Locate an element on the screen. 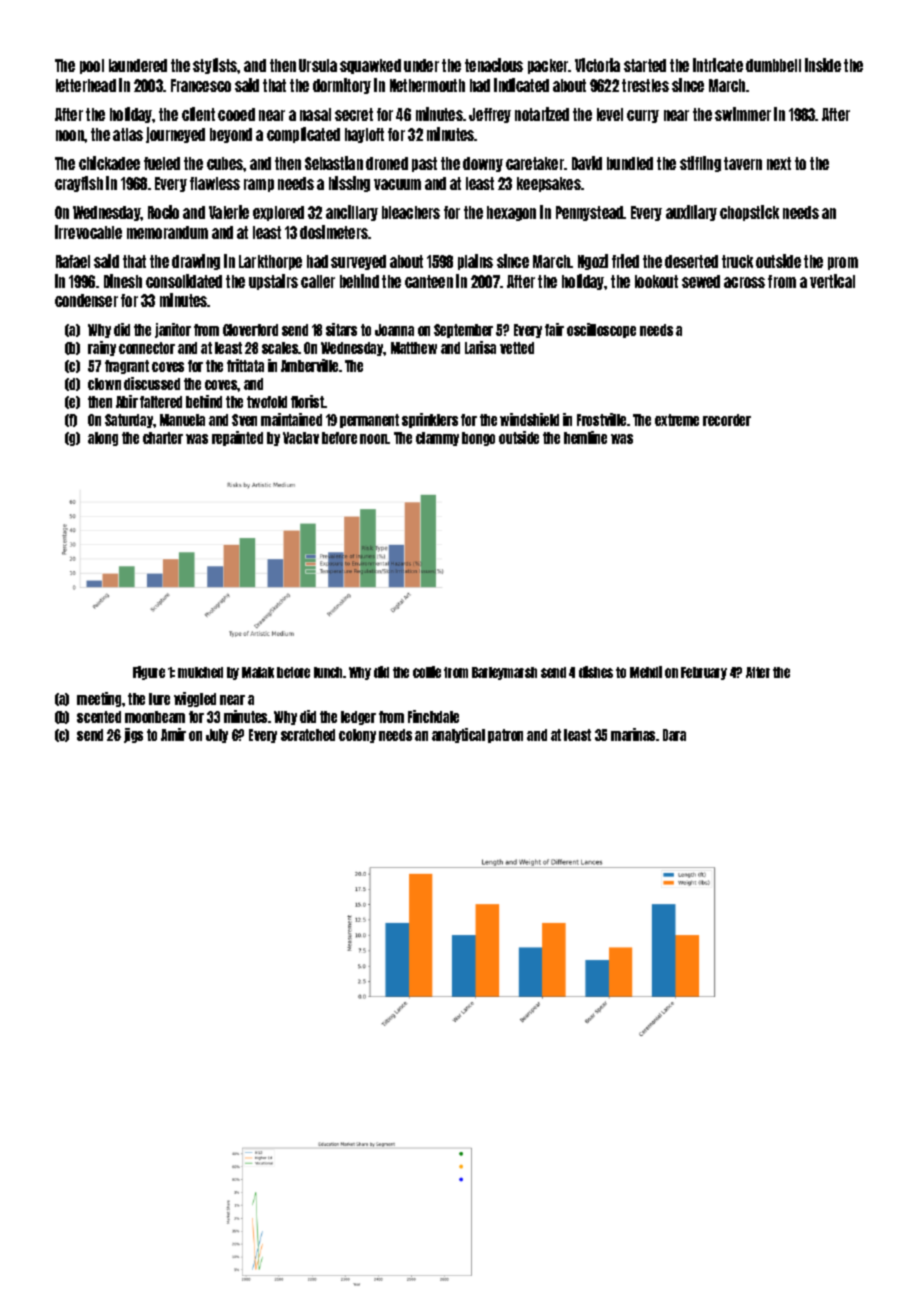 This screenshot has height=1308, width=924. extreme is located at coordinates (677, 420).
